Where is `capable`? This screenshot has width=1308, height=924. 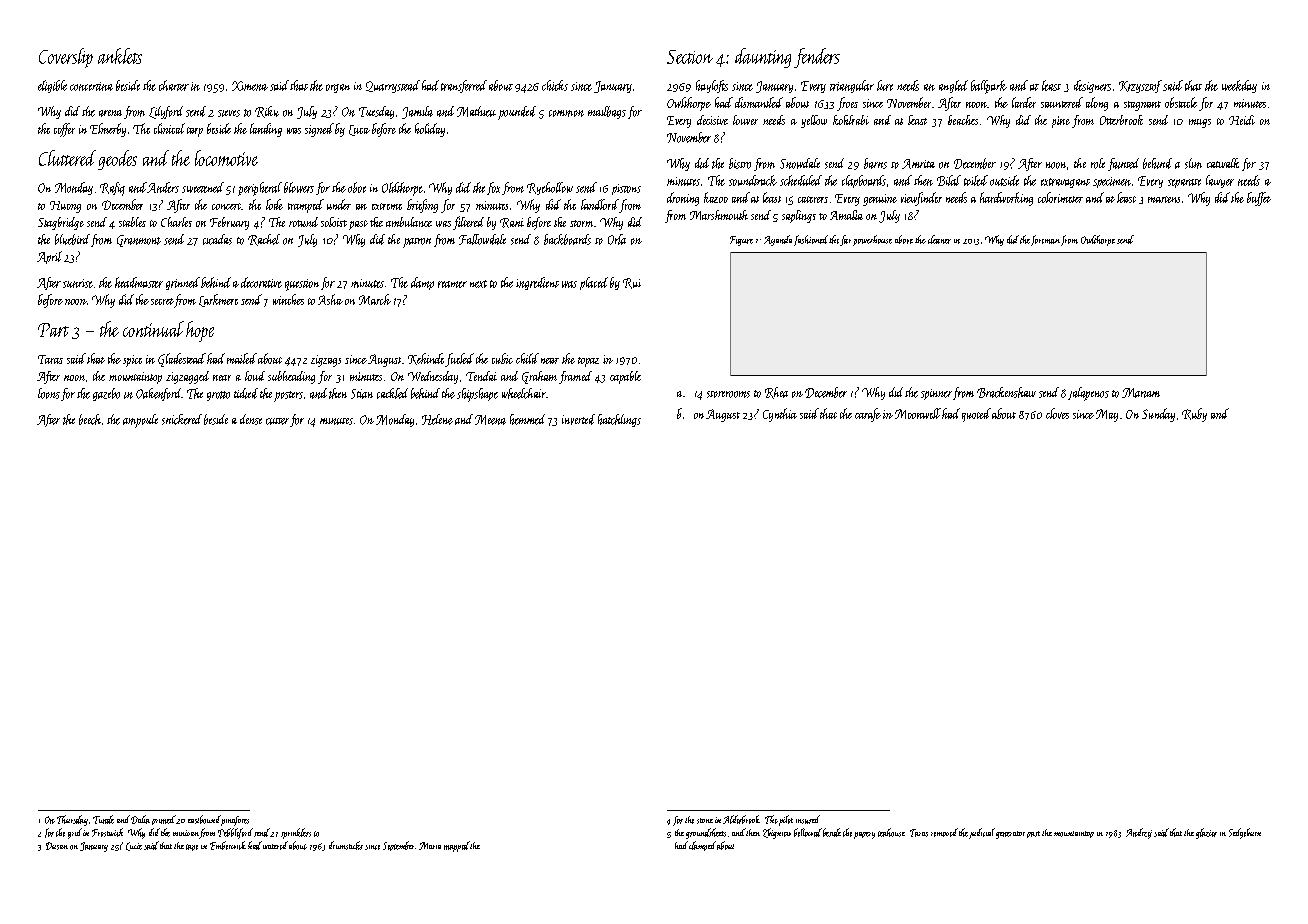 capable is located at coordinates (625, 377).
